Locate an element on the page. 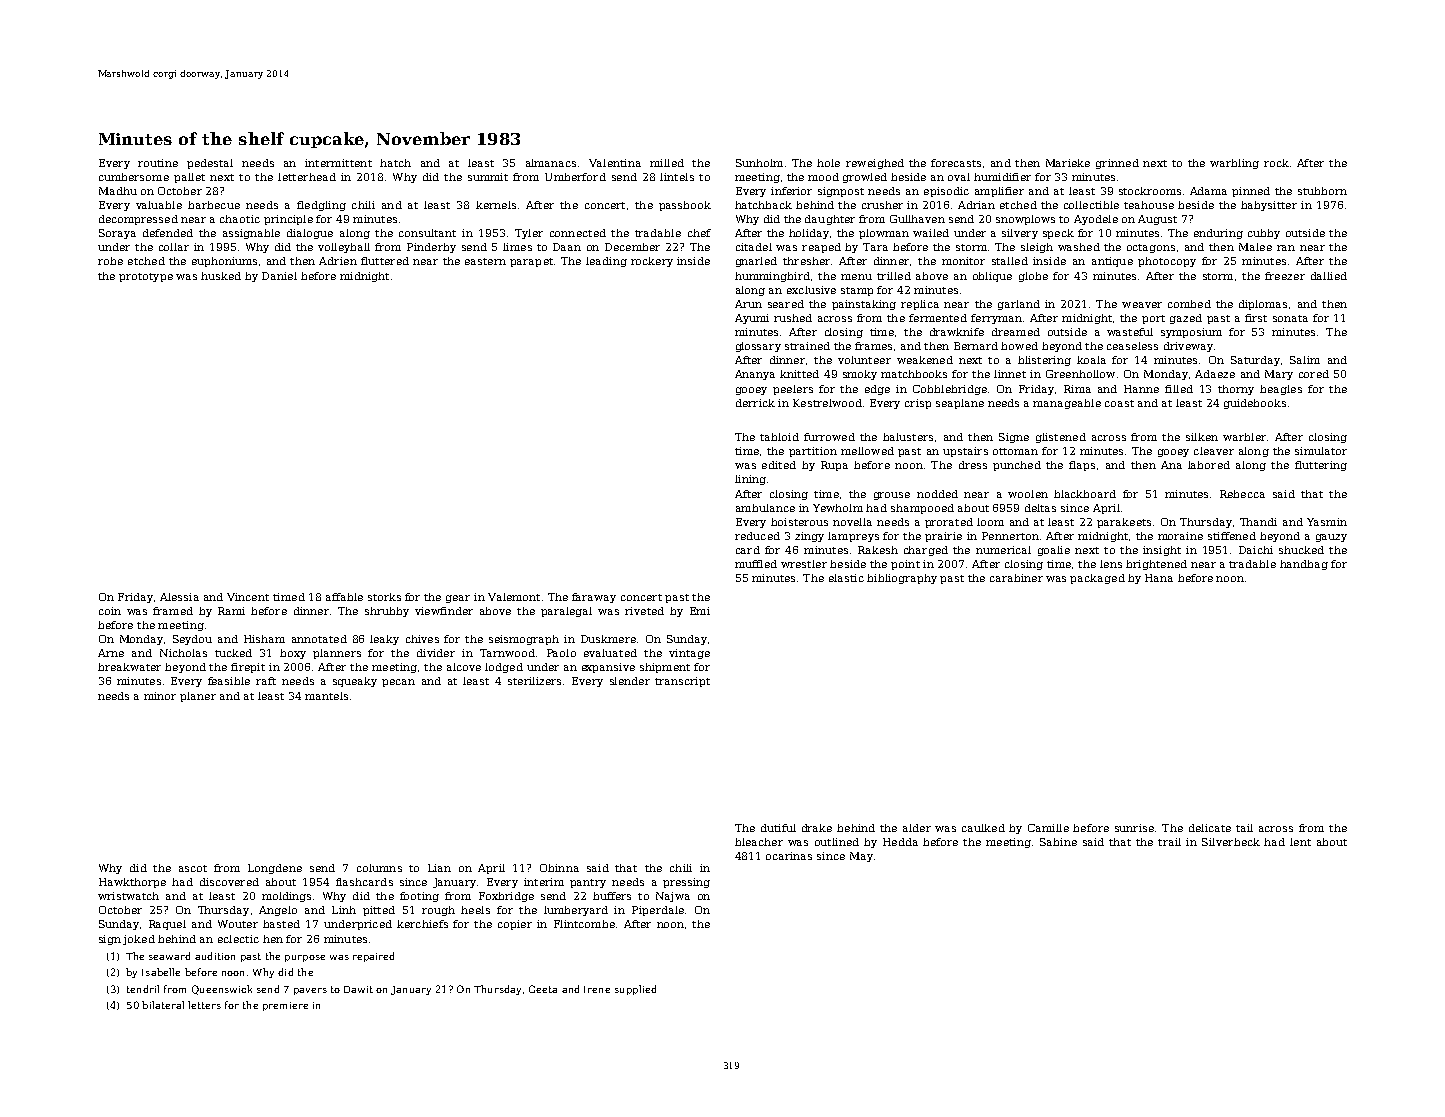 Image resolution: width=1445 pixels, height=1117 pixels. principle is located at coordinates (288, 220).
